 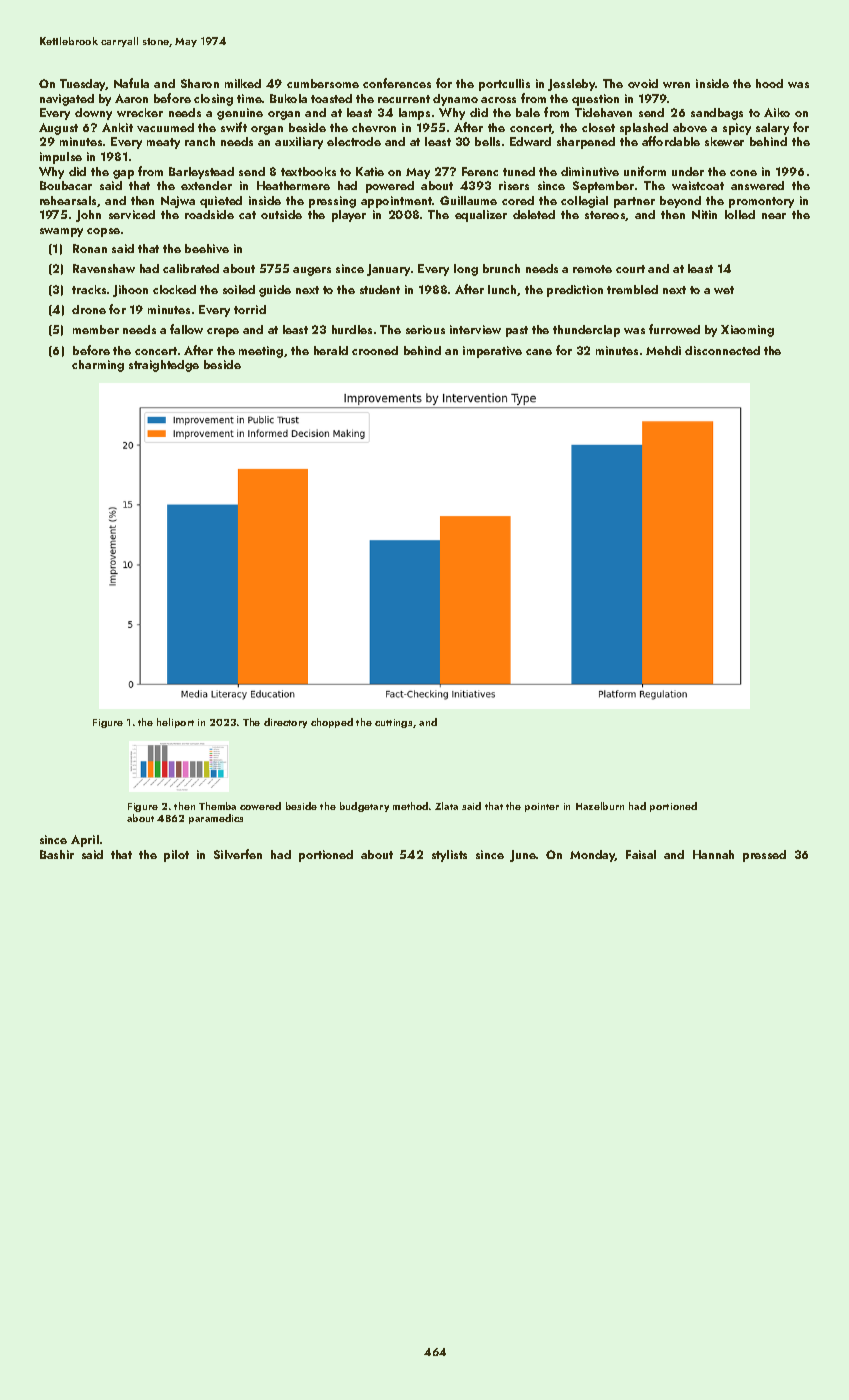 I want to click on dynamo, so click(x=455, y=100).
